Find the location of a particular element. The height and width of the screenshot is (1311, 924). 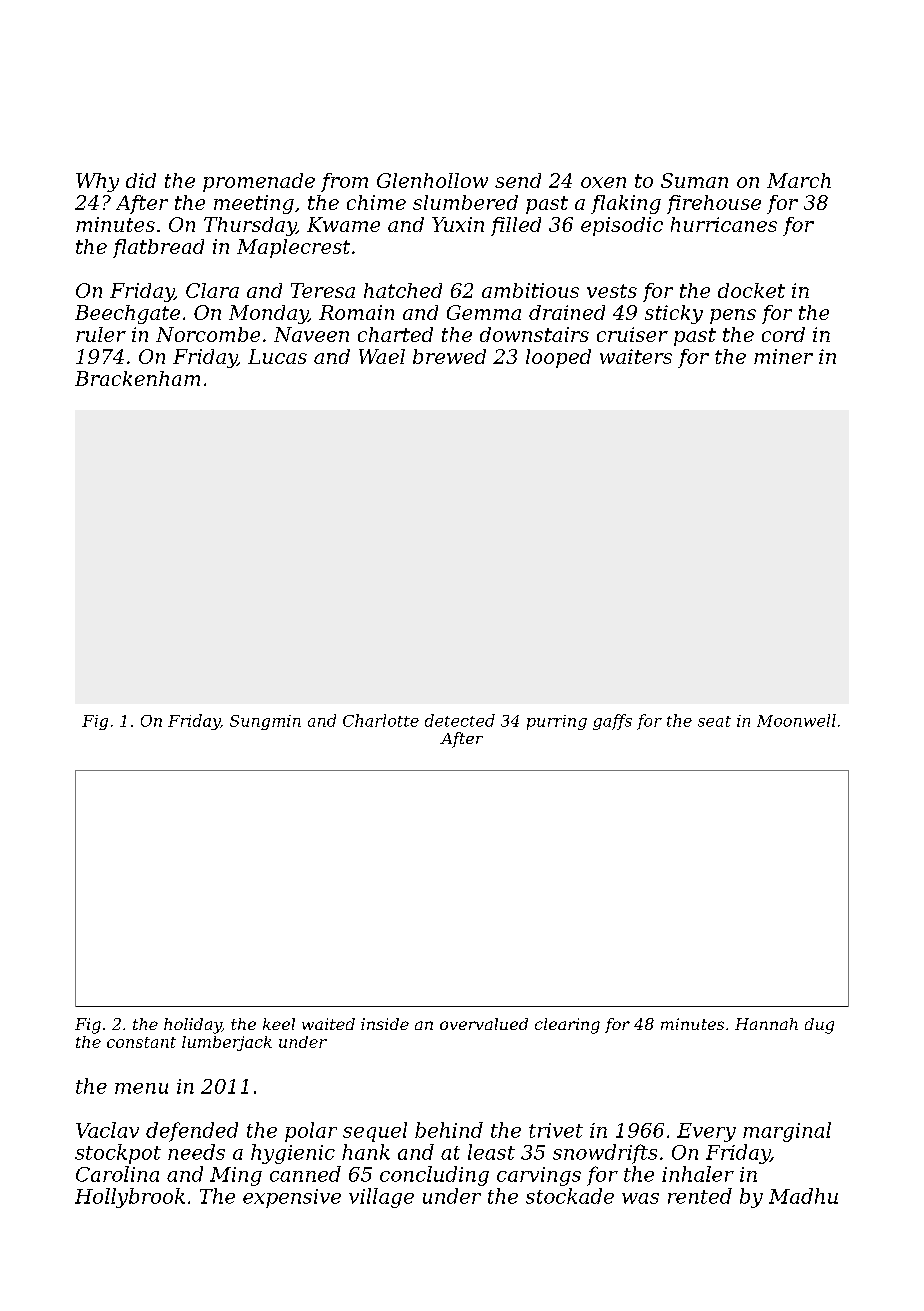

send is located at coordinates (518, 180).
